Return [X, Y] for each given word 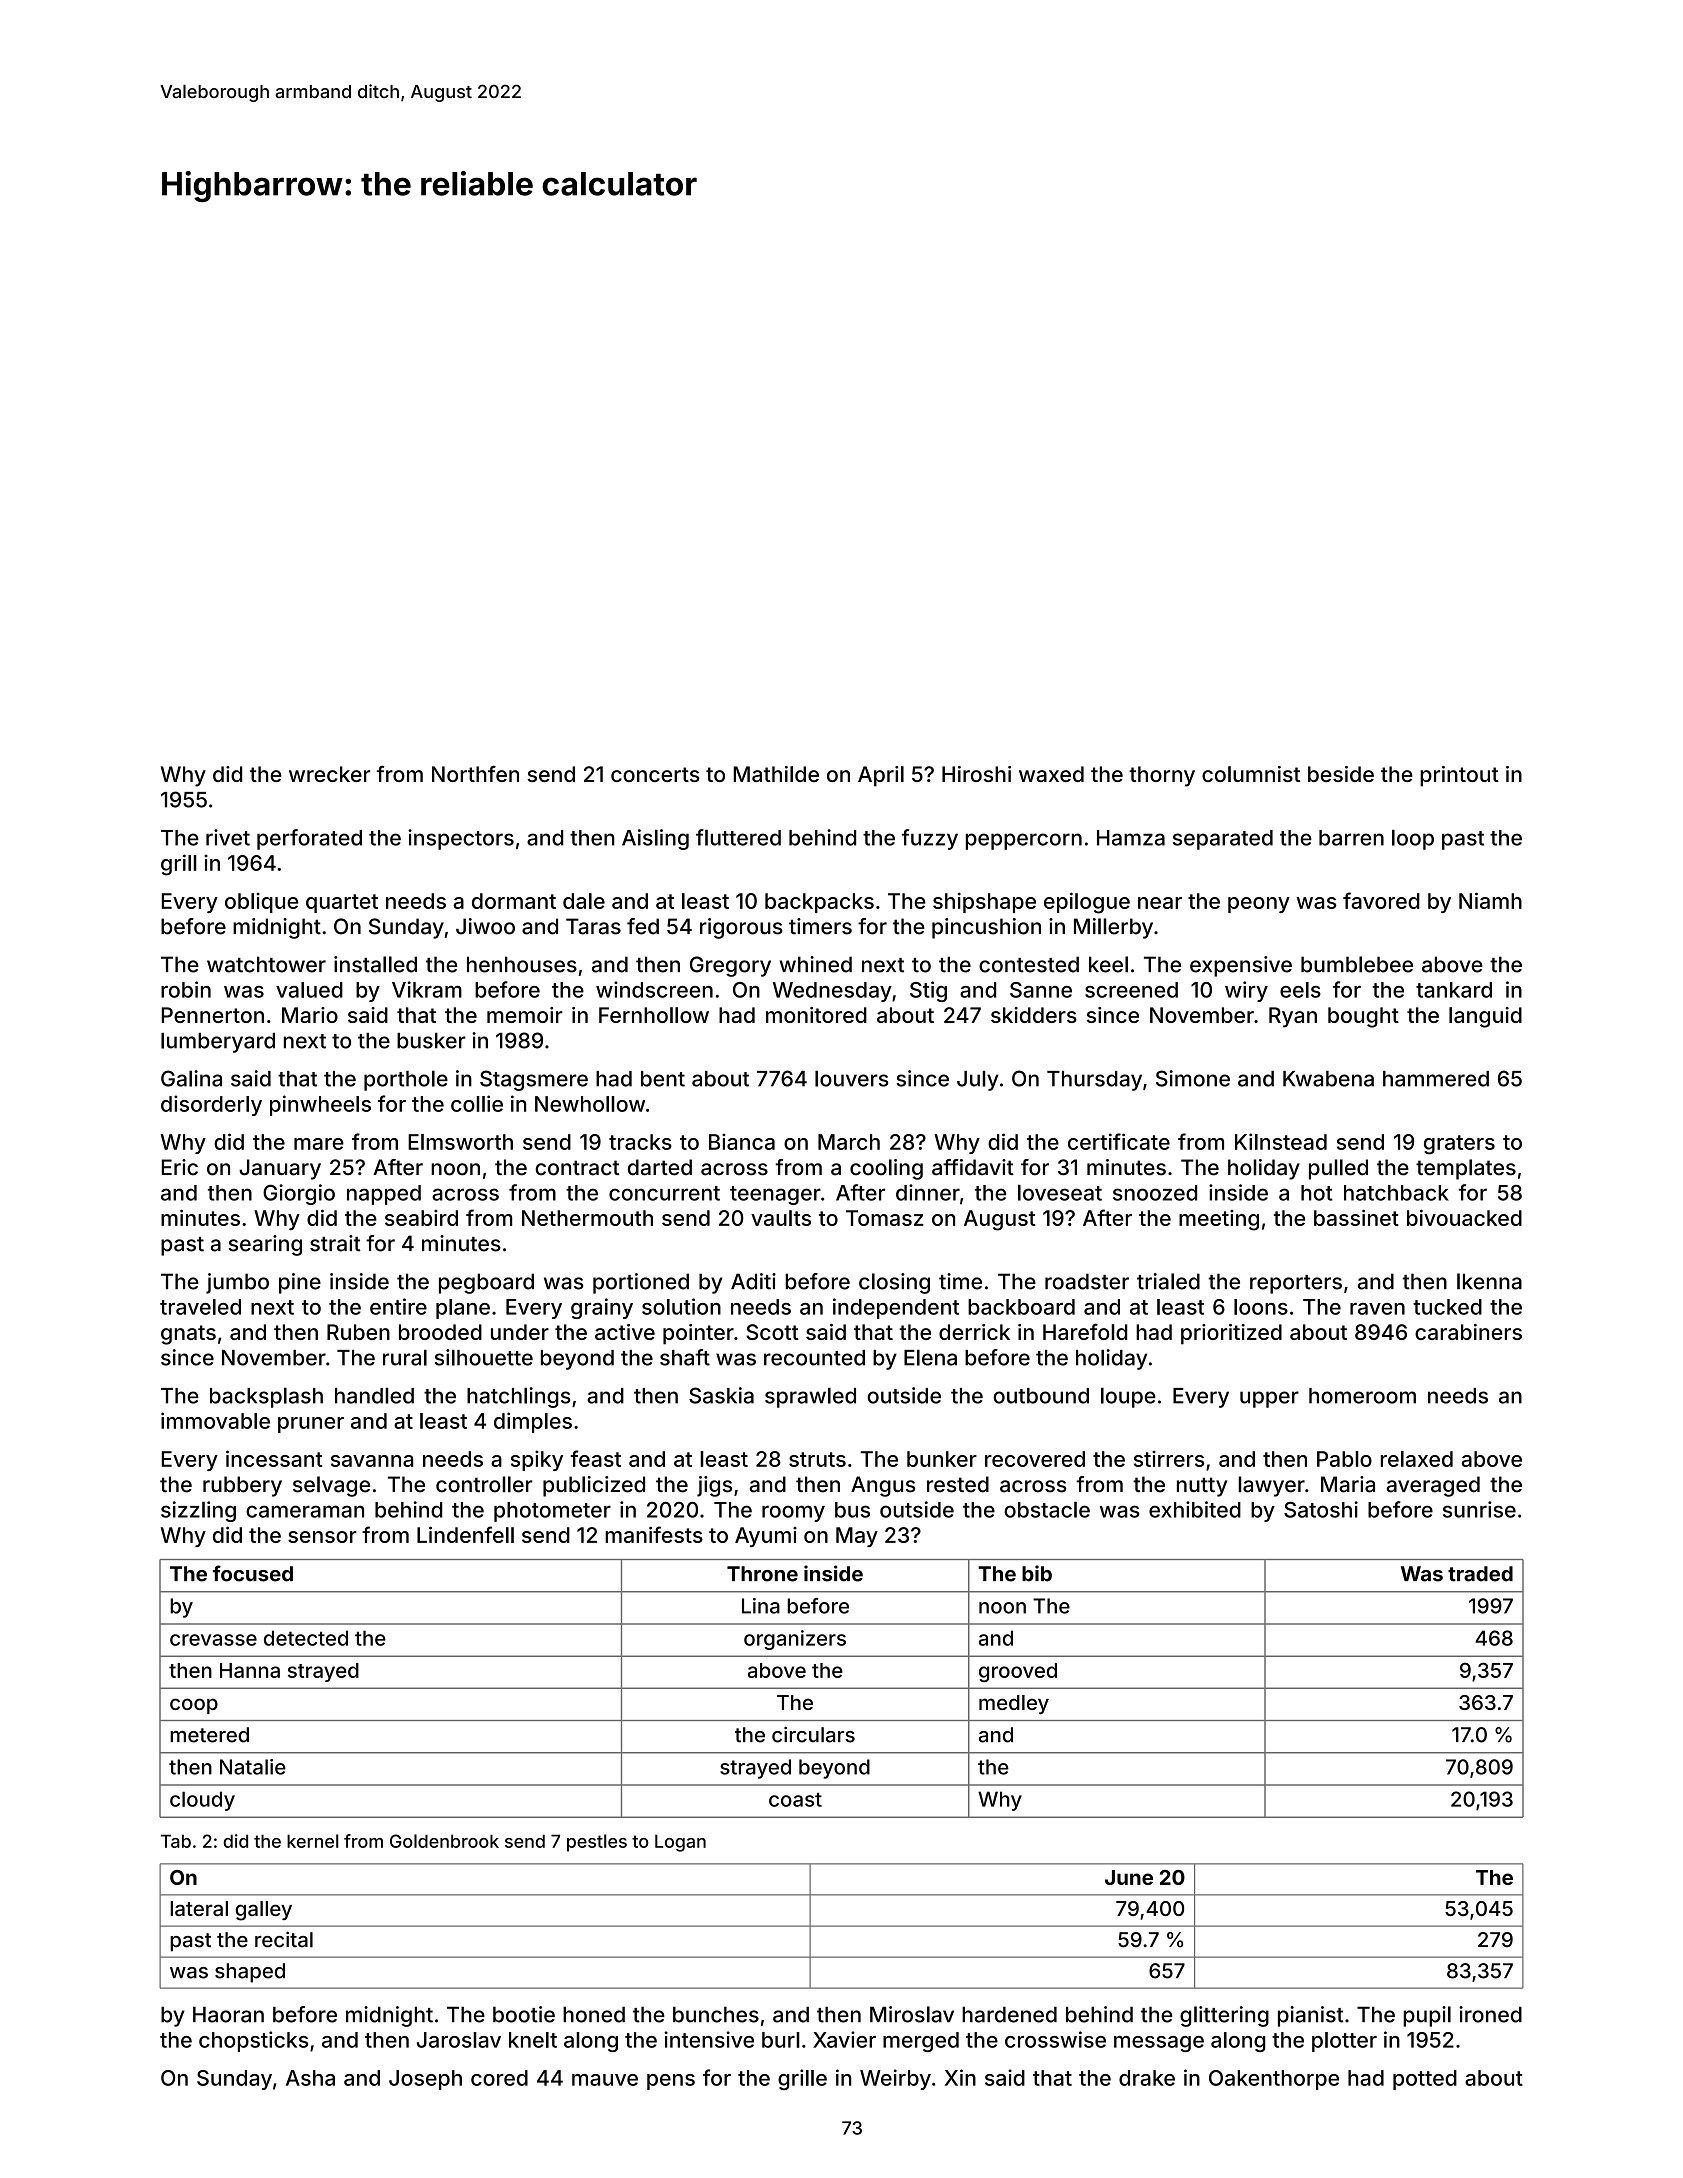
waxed [1051, 774]
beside [1341, 774]
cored [499, 2078]
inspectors [461, 839]
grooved [1018, 1672]
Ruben [358, 1332]
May [857, 1537]
